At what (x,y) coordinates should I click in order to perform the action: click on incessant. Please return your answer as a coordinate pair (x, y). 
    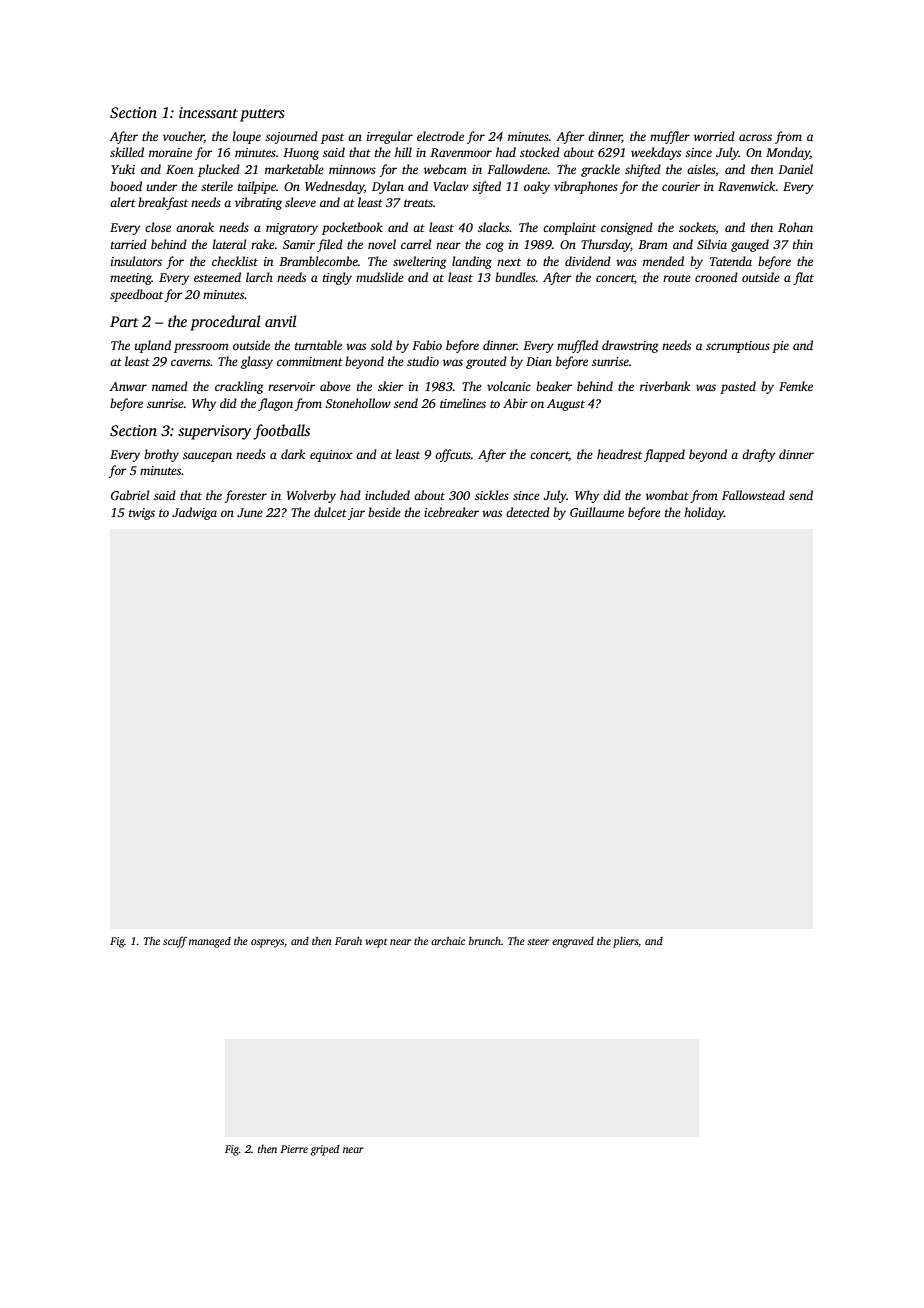
    Looking at the image, I should click on (208, 112).
